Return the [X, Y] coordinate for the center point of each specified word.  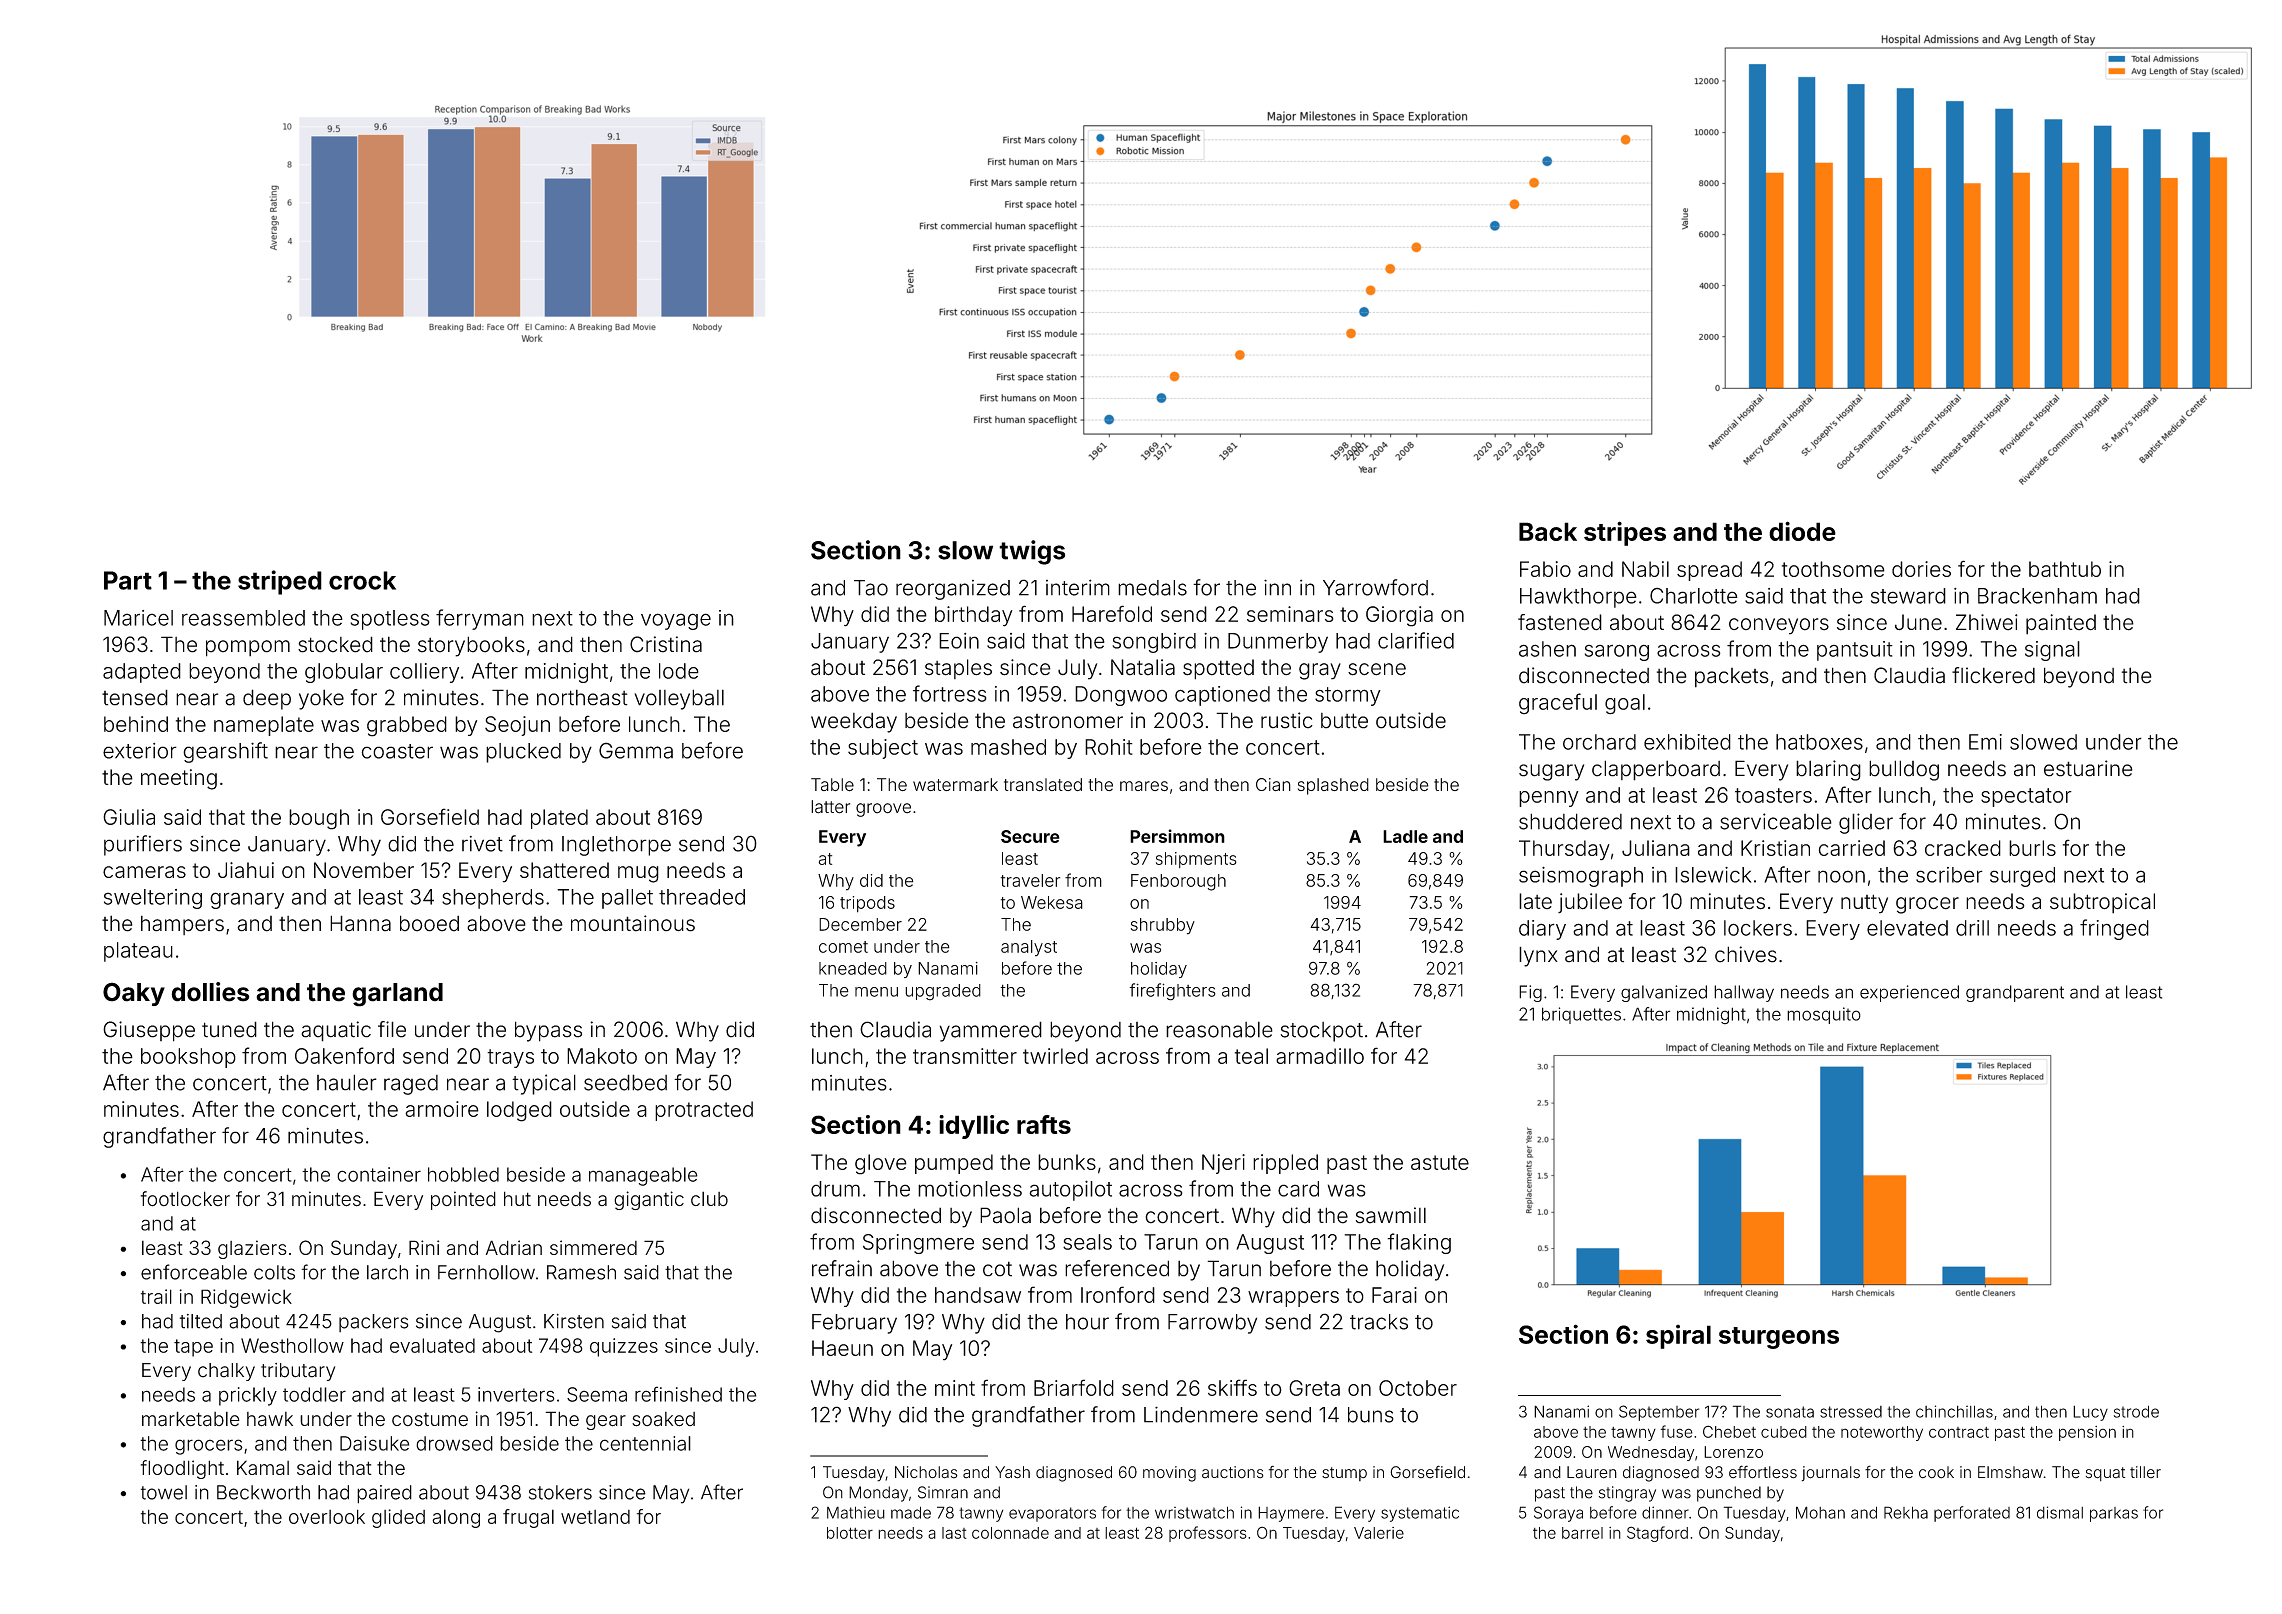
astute [1440, 1162]
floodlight [182, 1469]
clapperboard [1656, 770]
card [1298, 1189]
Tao [871, 588]
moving [1169, 1474]
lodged [519, 1111]
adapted [142, 673]
